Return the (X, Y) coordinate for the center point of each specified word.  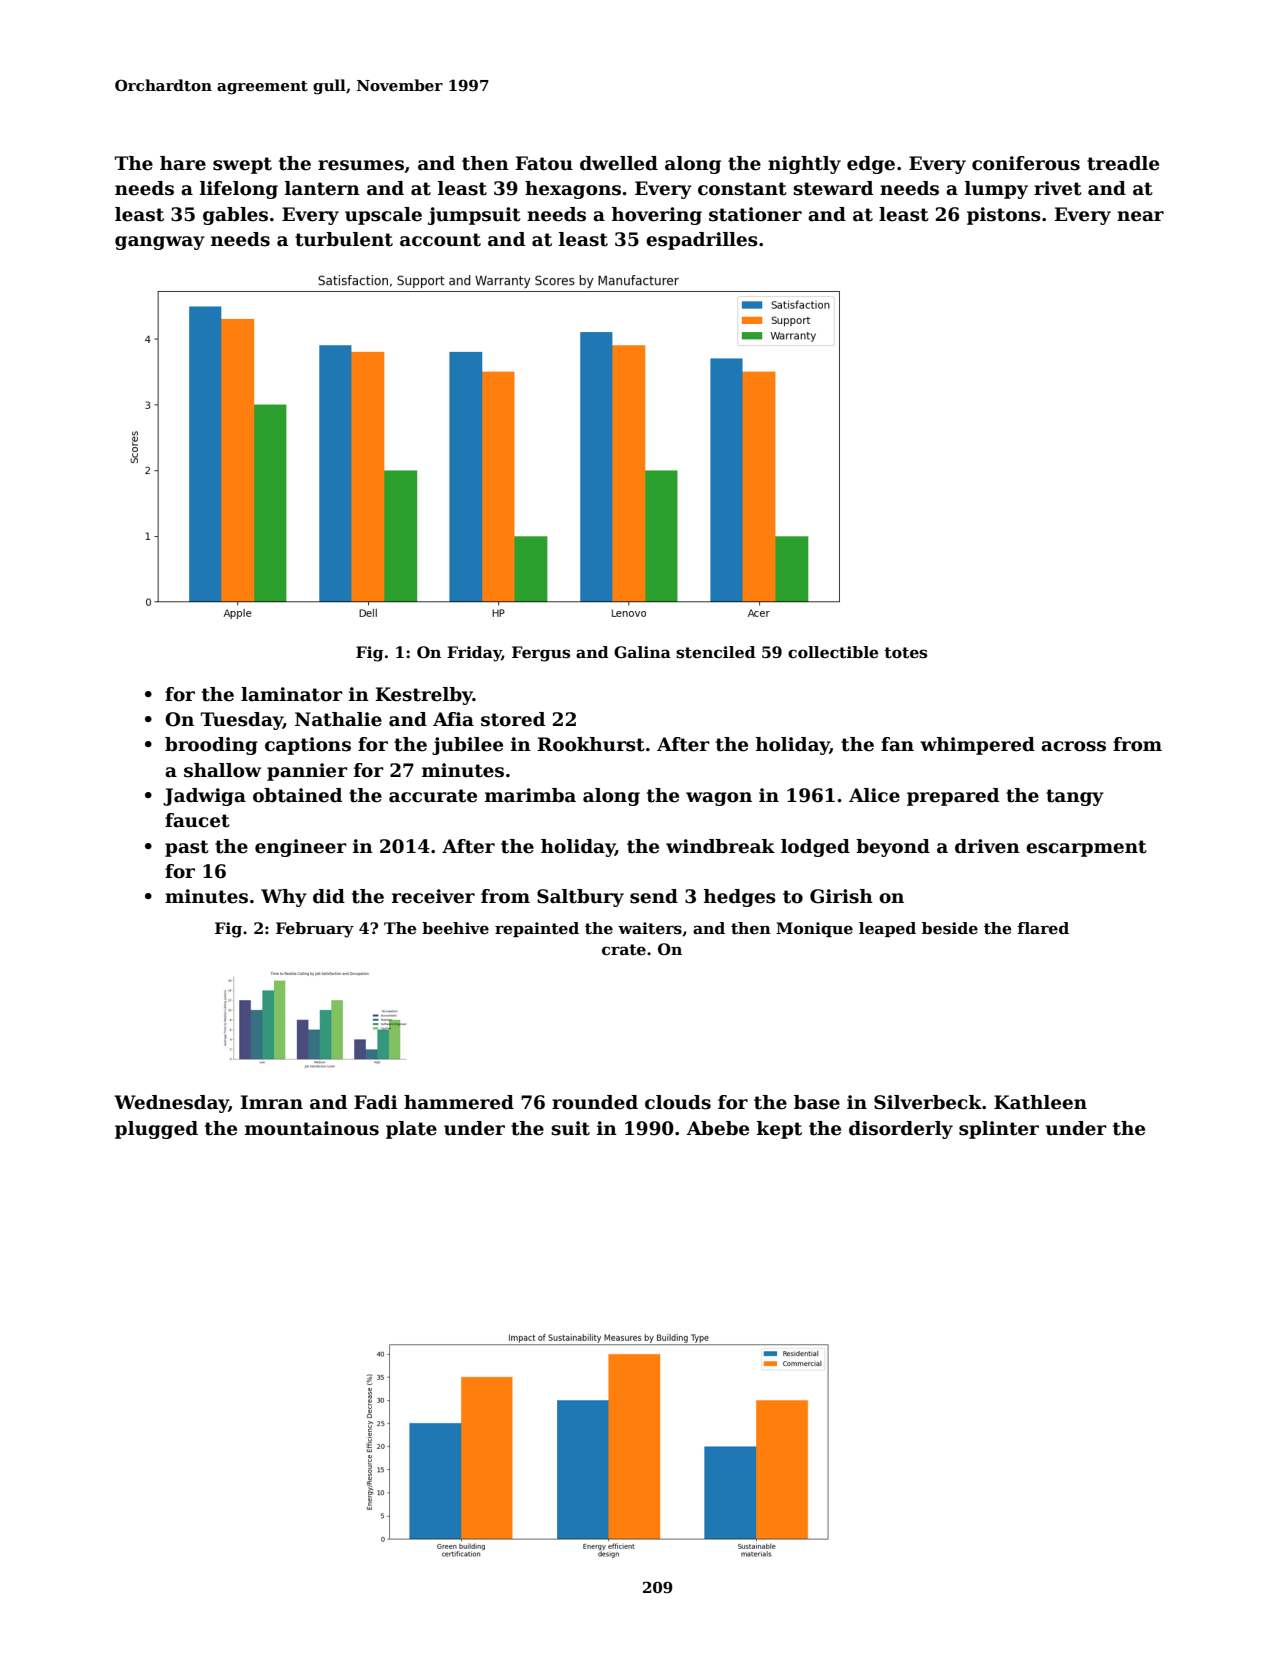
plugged (156, 1130)
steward (833, 188)
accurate (433, 796)
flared (1043, 928)
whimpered (977, 746)
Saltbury (580, 898)
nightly (804, 165)
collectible (833, 652)
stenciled (716, 652)
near (1140, 216)
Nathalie (338, 719)
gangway (160, 243)
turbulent (344, 239)
